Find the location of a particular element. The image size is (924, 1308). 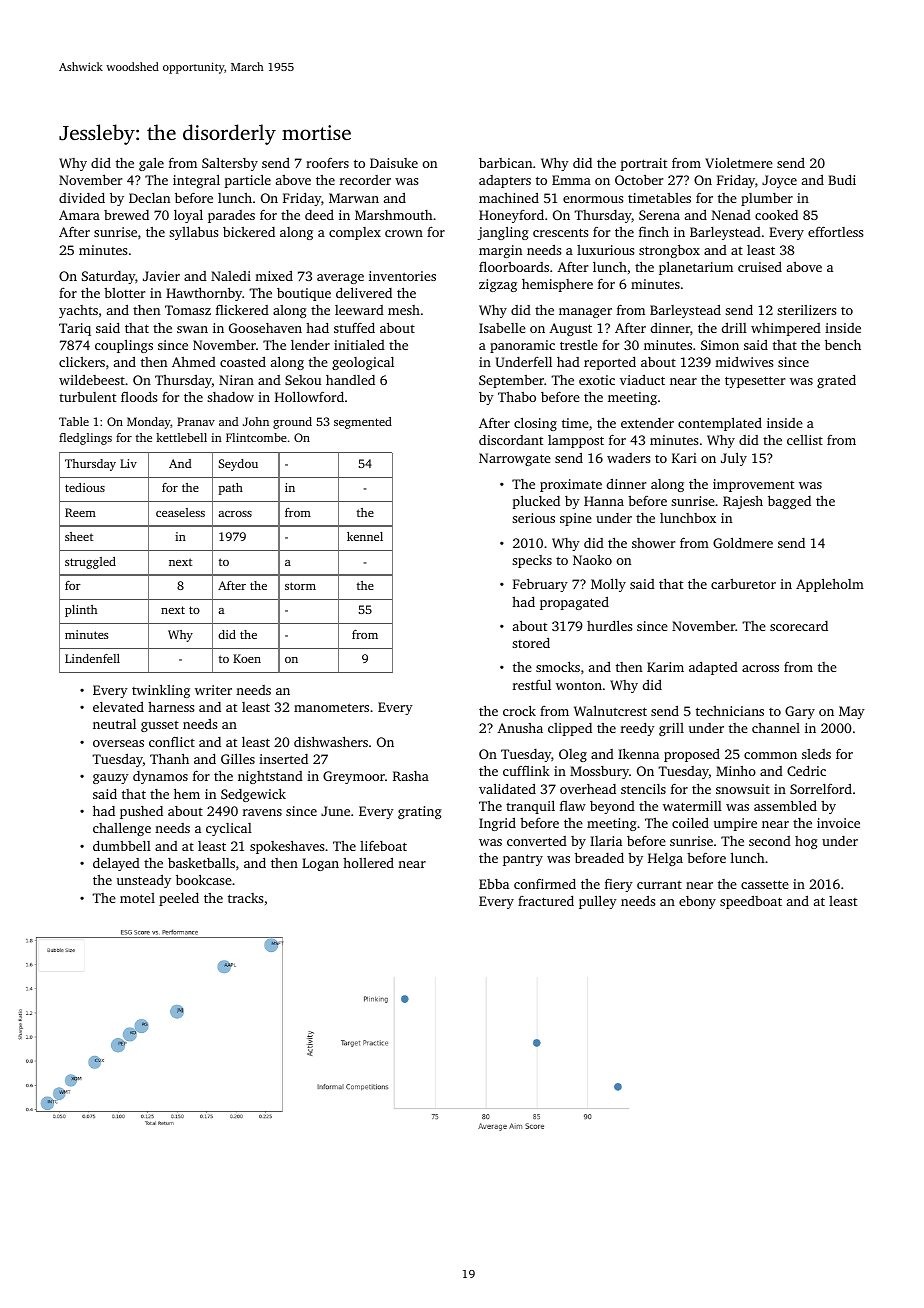

Simon is located at coordinates (720, 345).
